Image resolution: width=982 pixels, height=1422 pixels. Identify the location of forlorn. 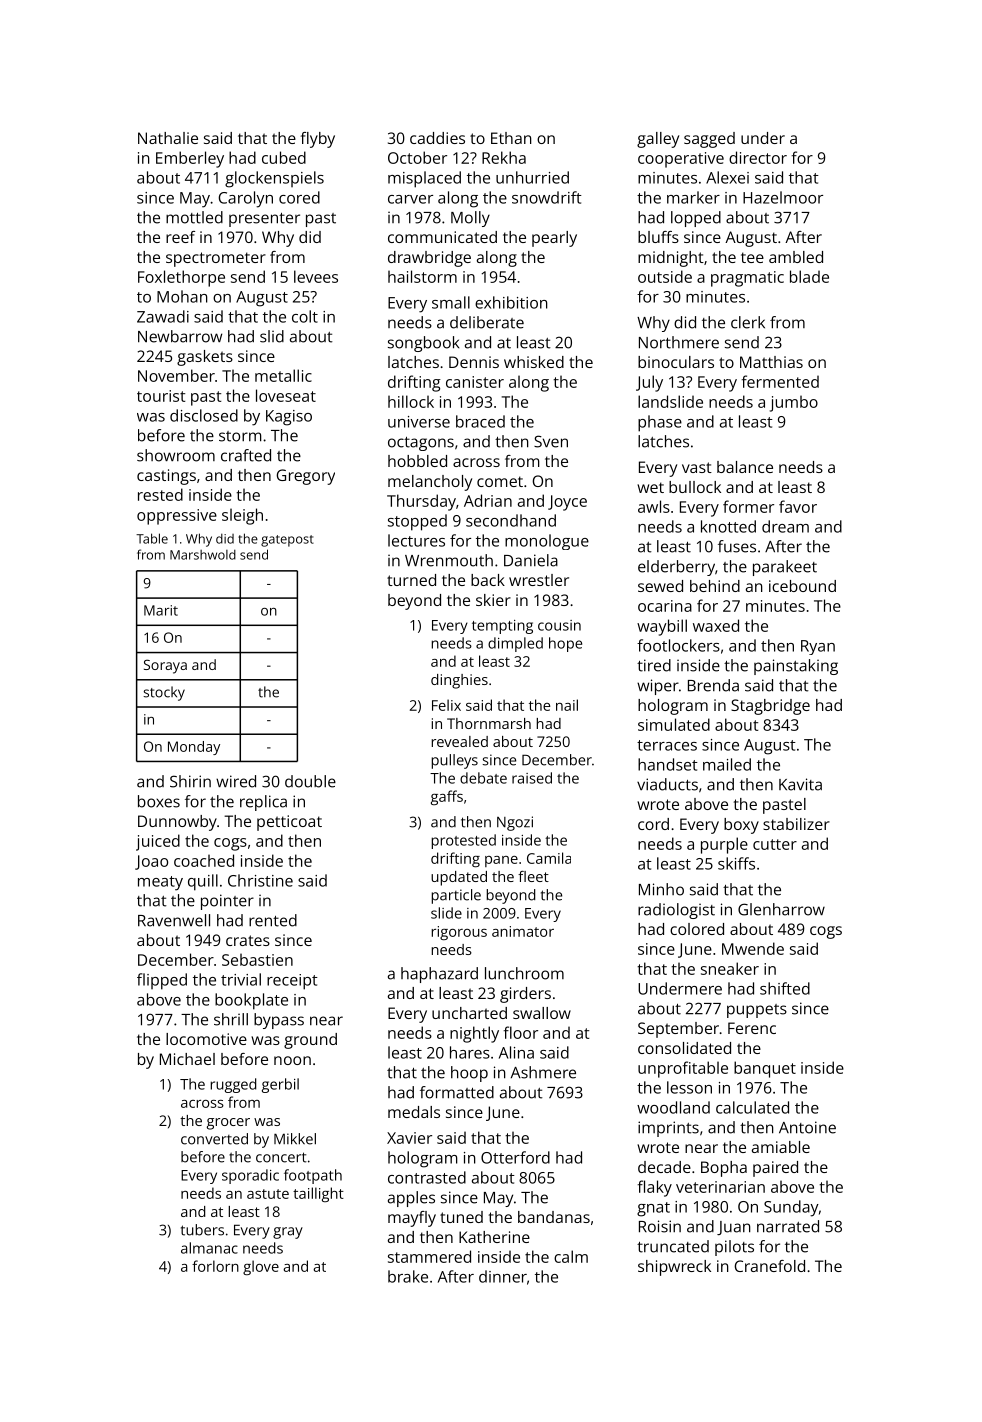
(215, 1266).
